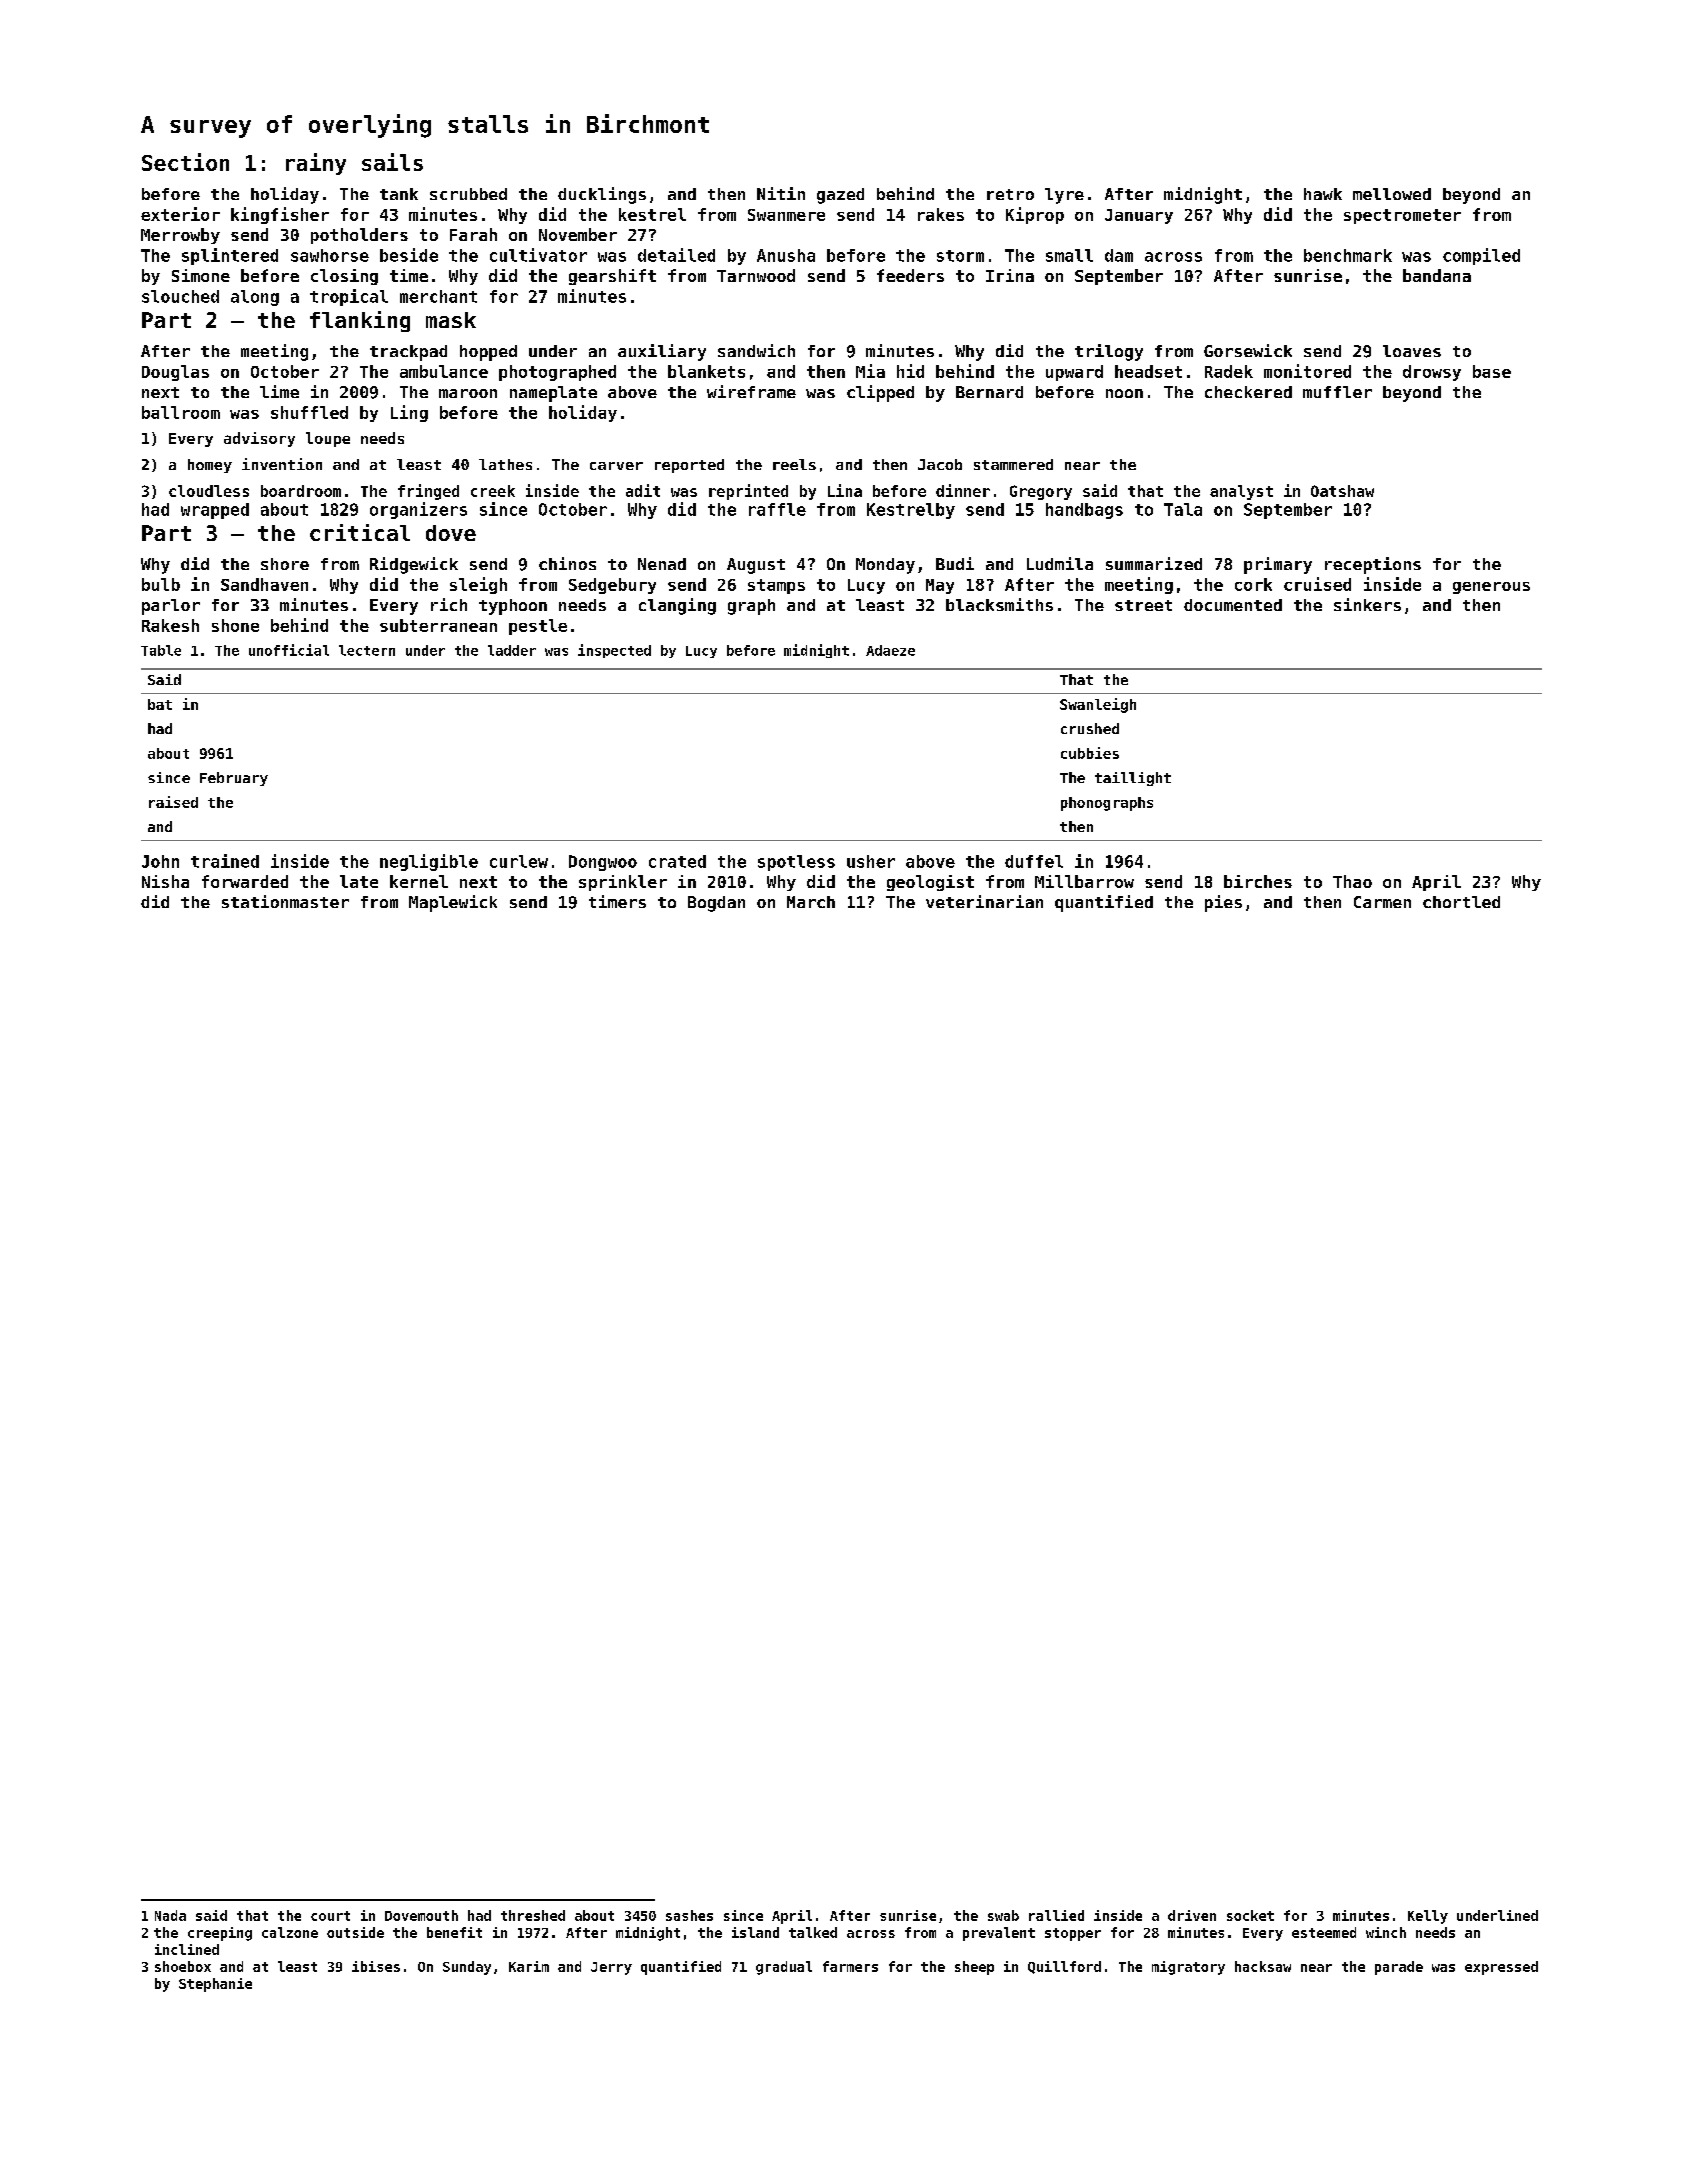 The image size is (1683, 2178). What do you see at coordinates (170, 1915) in the screenshot?
I see `Nada` at bounding box center [170, 1915].
